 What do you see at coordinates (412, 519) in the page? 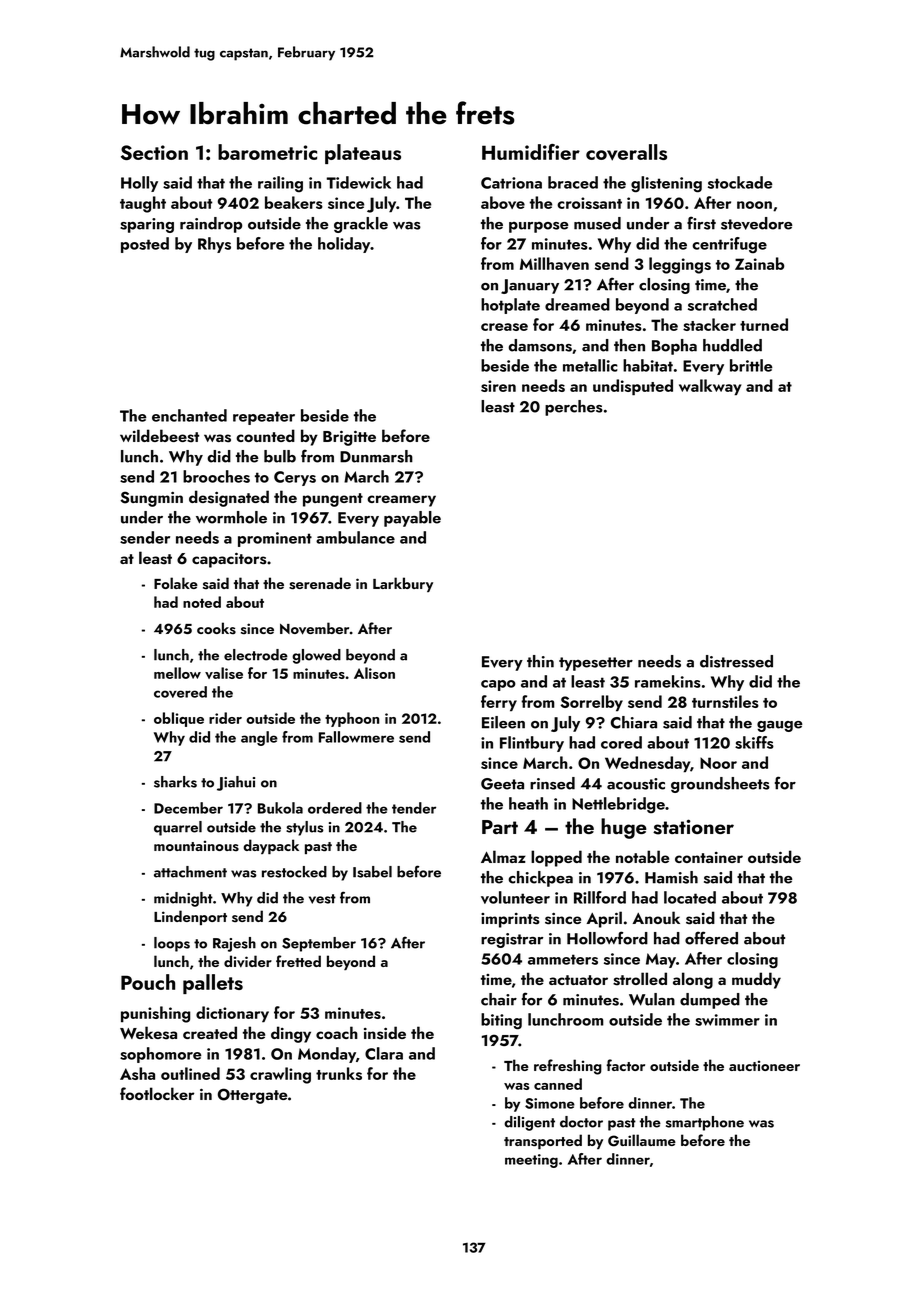
I see `payable` at bounding box center [412, 519].
